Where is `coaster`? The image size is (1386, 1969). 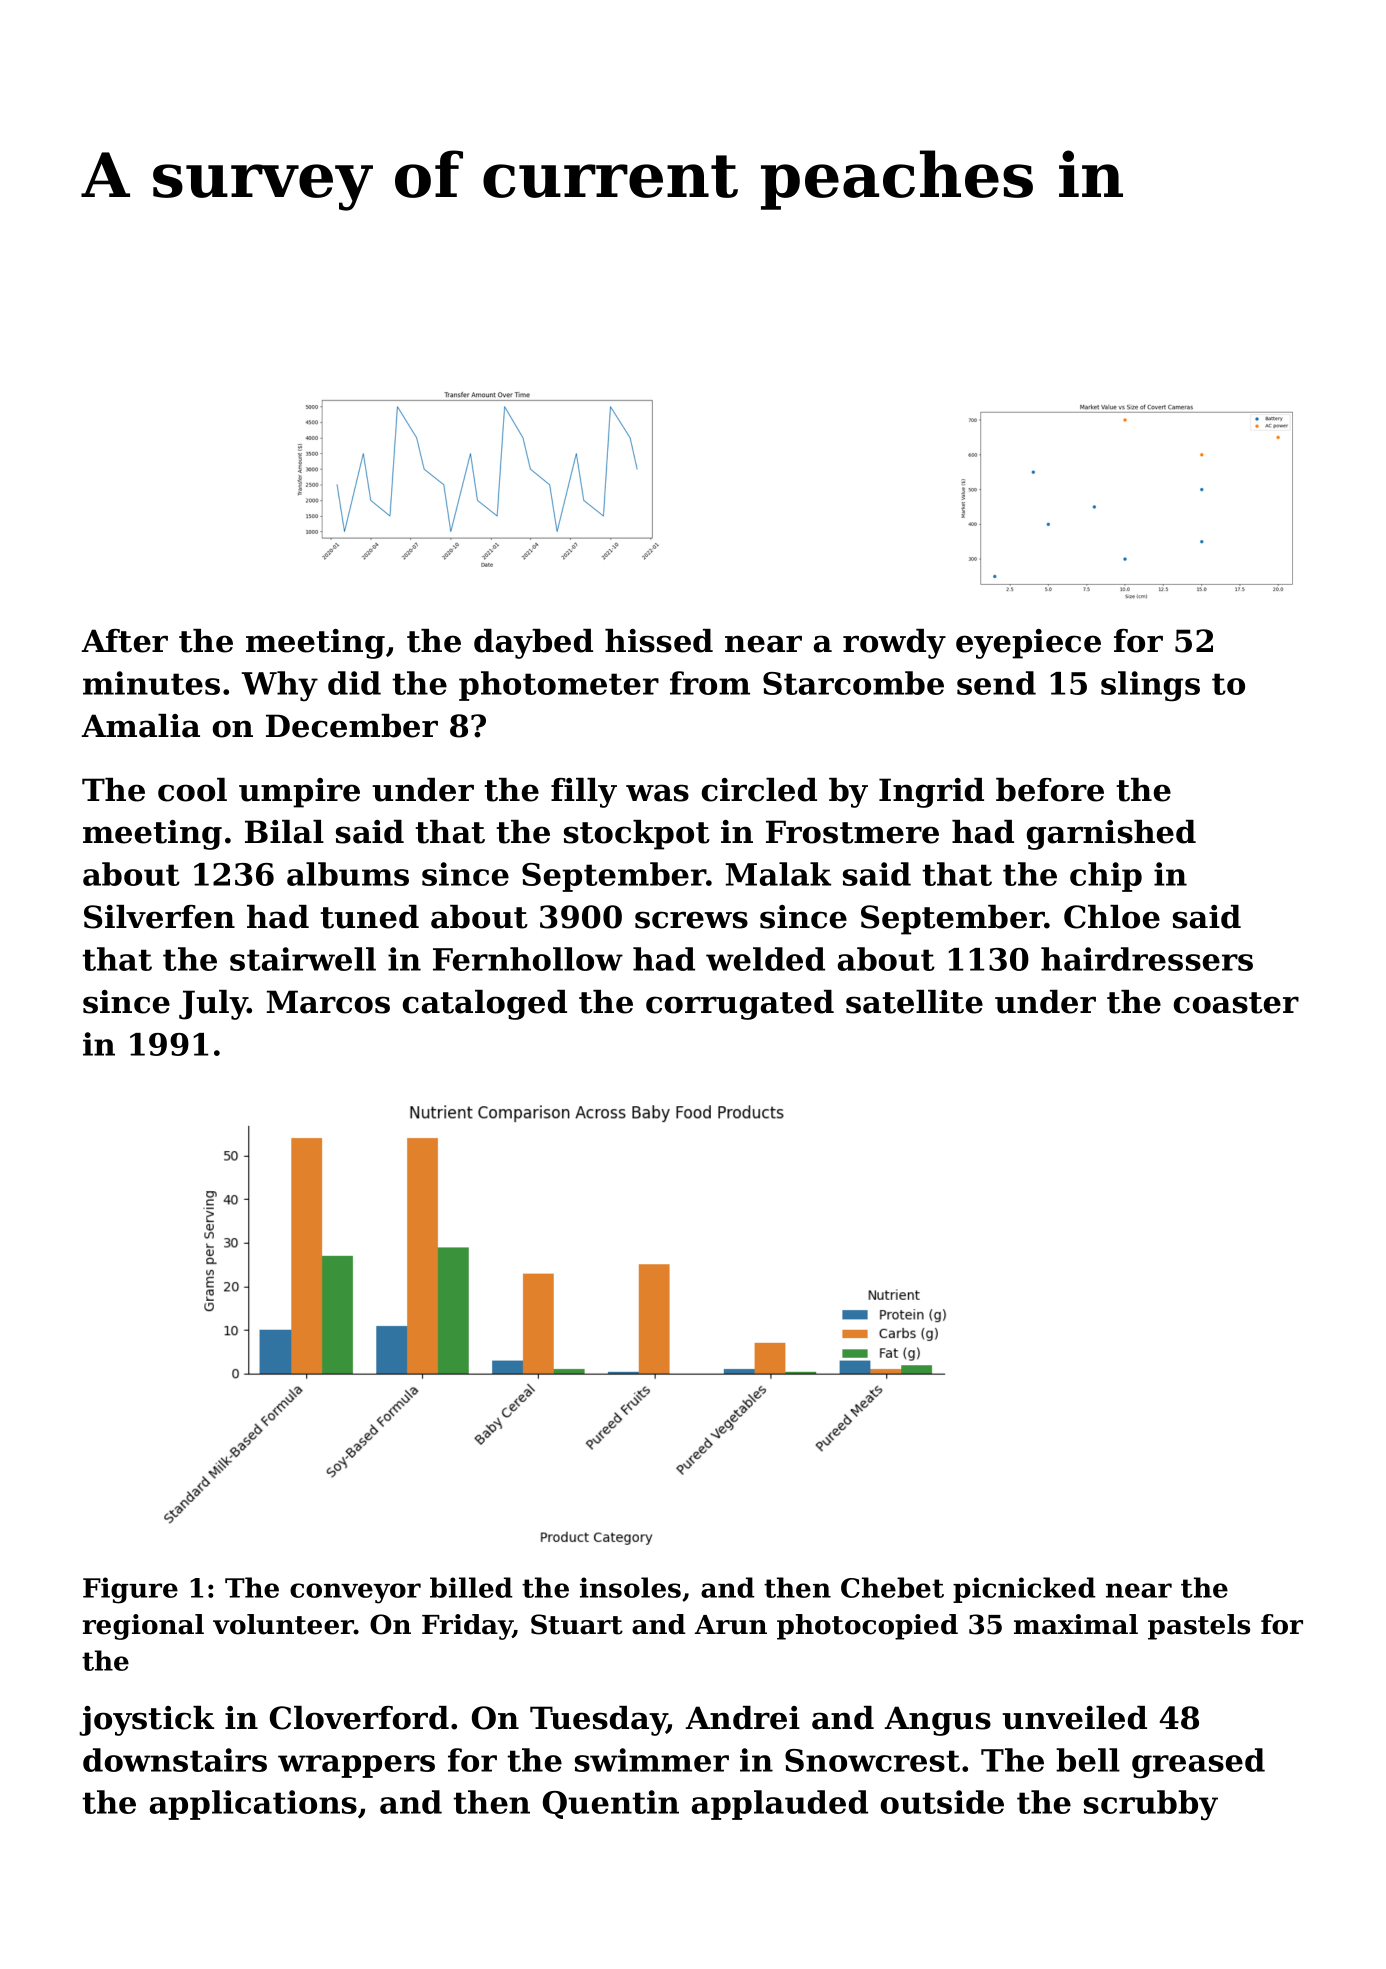
coaster is located at coordinates (1236, 1003).
